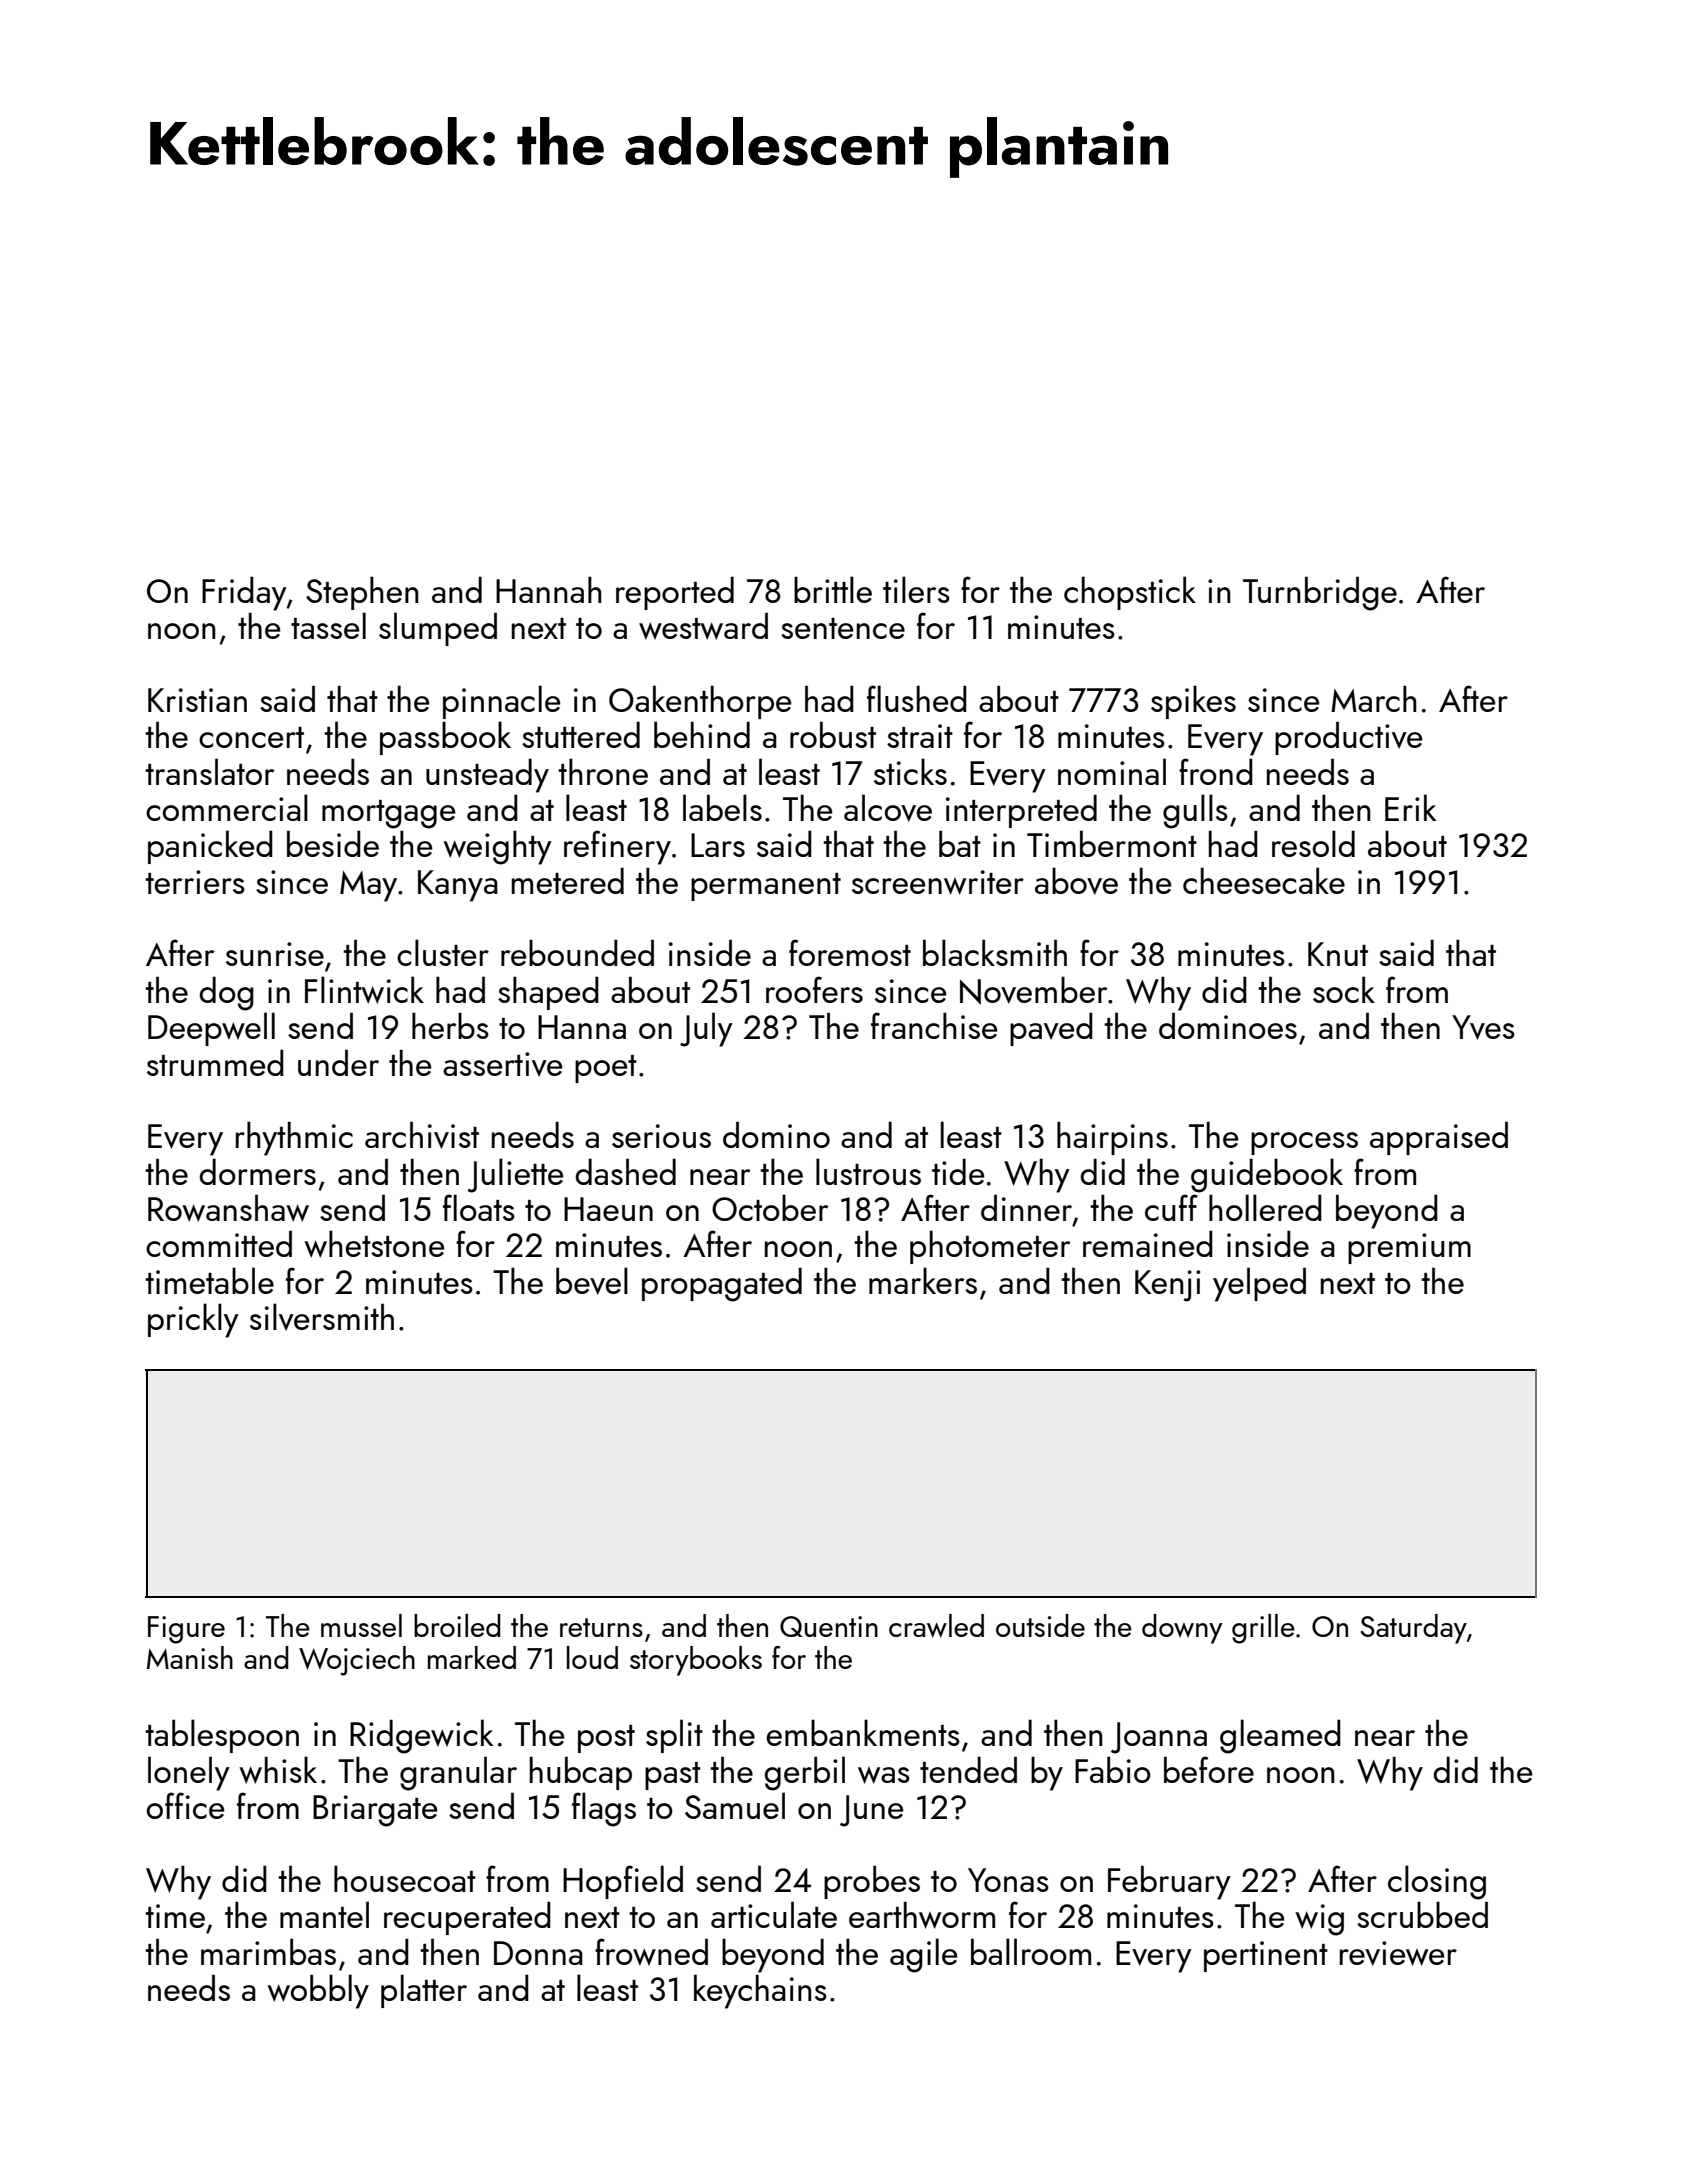  I want to click on propagated, so click(722, 1284).
